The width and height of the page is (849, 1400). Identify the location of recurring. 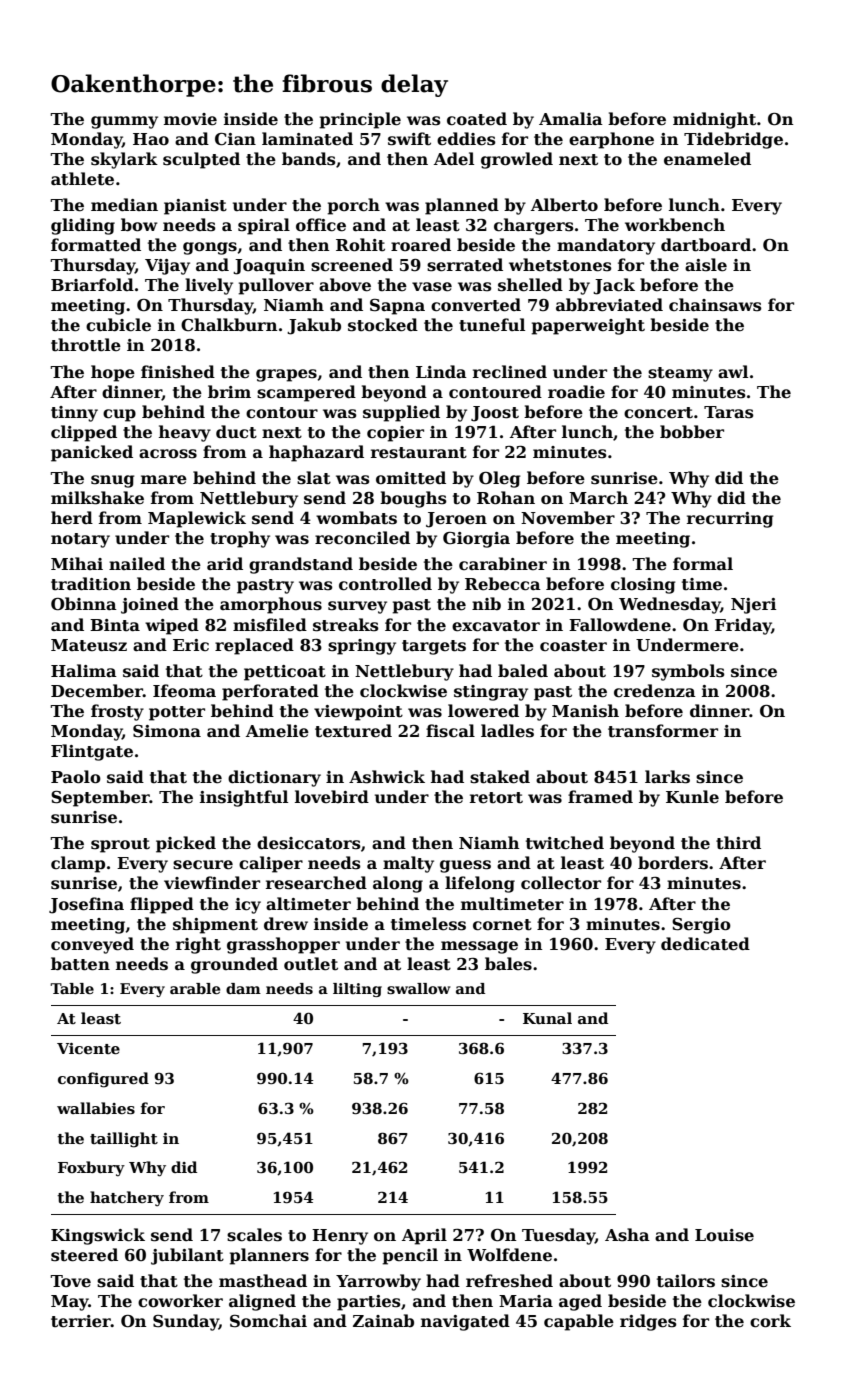
(730, 520).
